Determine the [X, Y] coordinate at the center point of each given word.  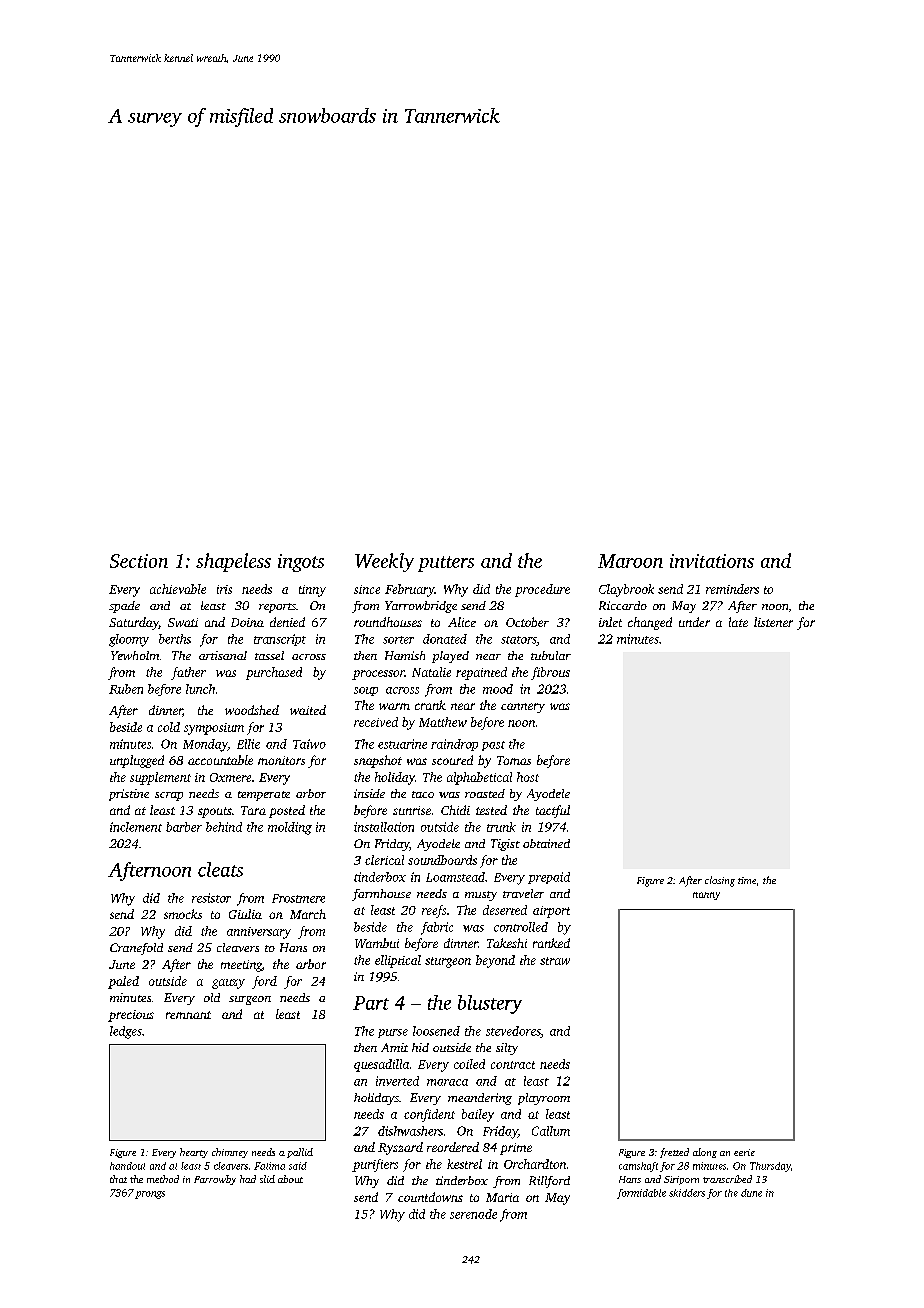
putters [446, 564]
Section [139, 561]
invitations [712, 561]
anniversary [259, 933]
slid [267, 1179]
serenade [473, 1214]
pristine [129, 795]
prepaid [549, 878]
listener [773, 622]
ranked [551, 943]
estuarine [402, 744]
